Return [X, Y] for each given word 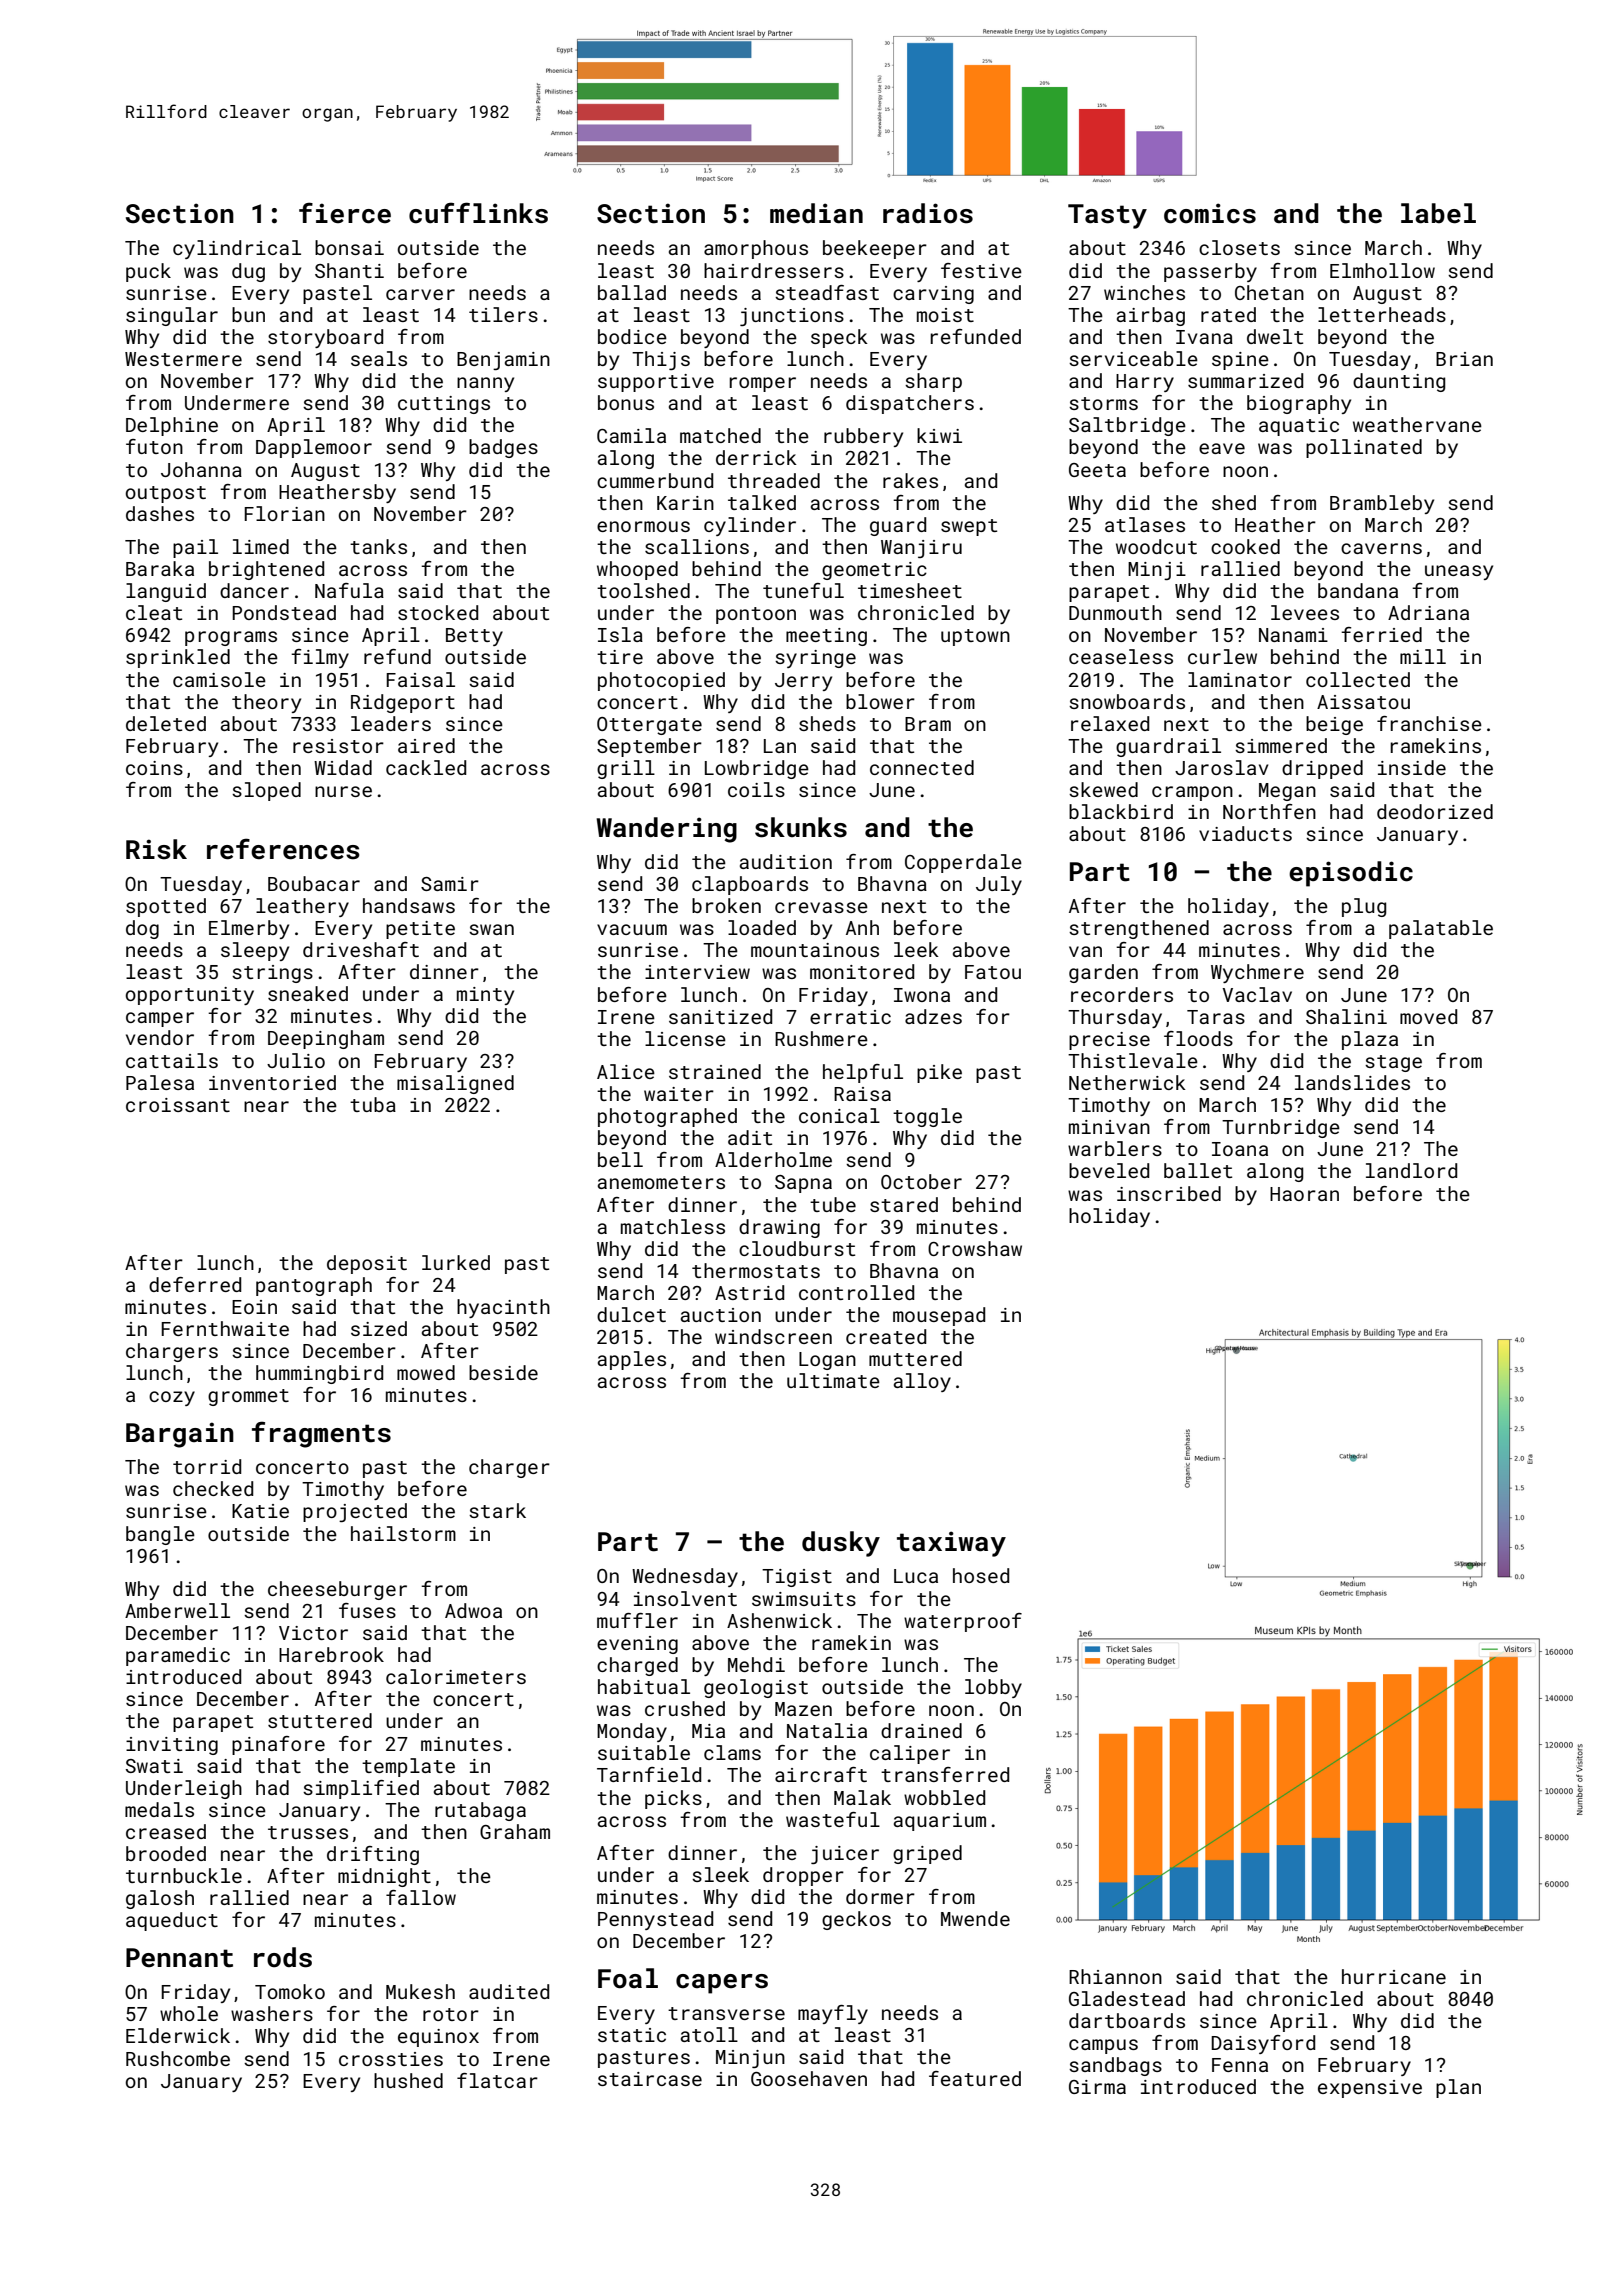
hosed [981, 1575]
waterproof [963, 1622]
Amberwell [177, 1610]
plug [1364, 907]
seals [379, 358]
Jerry [803, 682]
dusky [841, 1544]
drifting [373, 1855]
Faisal [420, 679]
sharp [933, 382]
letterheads [1382, 314]
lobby [993, 1688]
